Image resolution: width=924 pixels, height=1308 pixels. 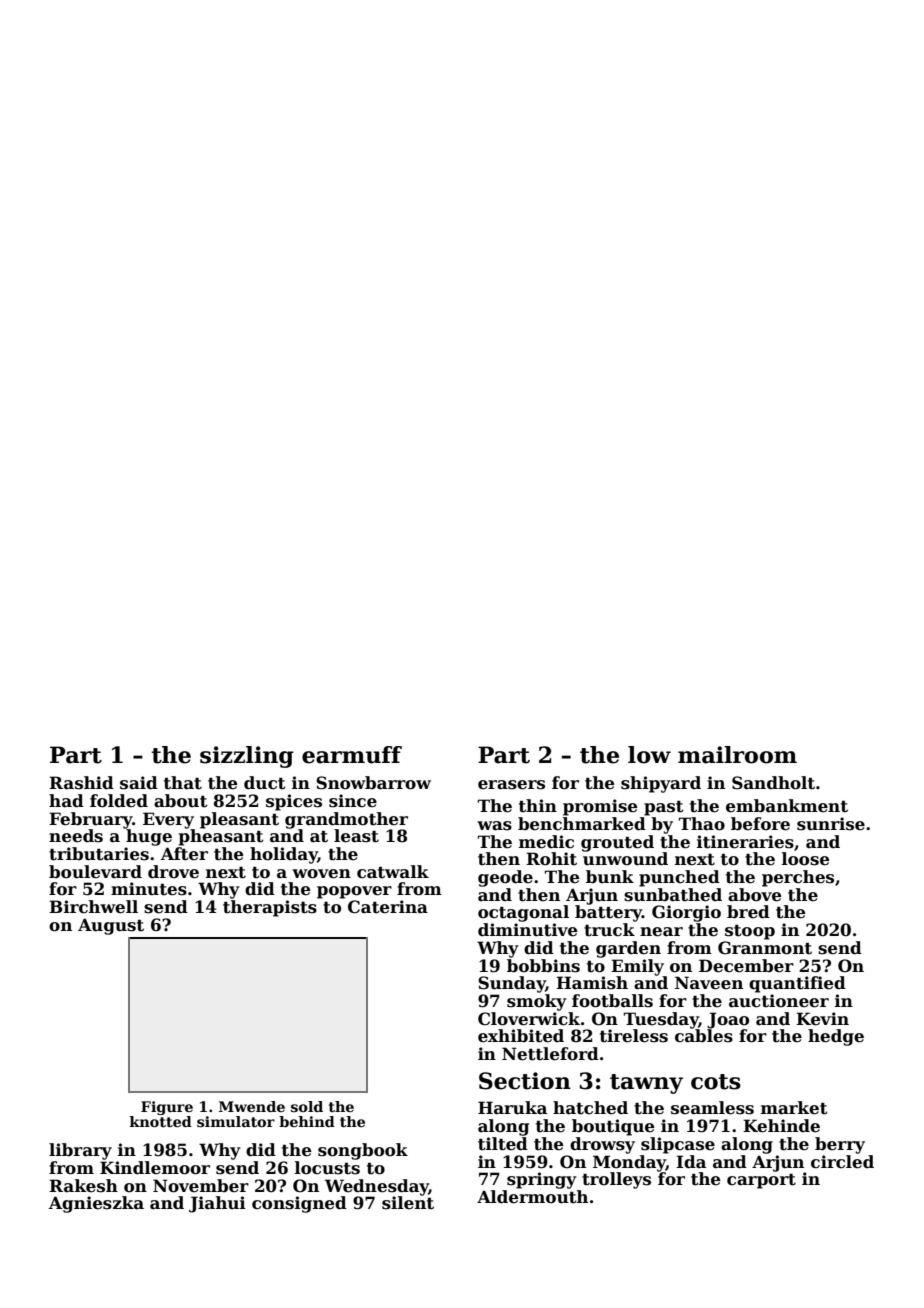 I want to click on Kindlemoor, so click(x=155, y=1168).
